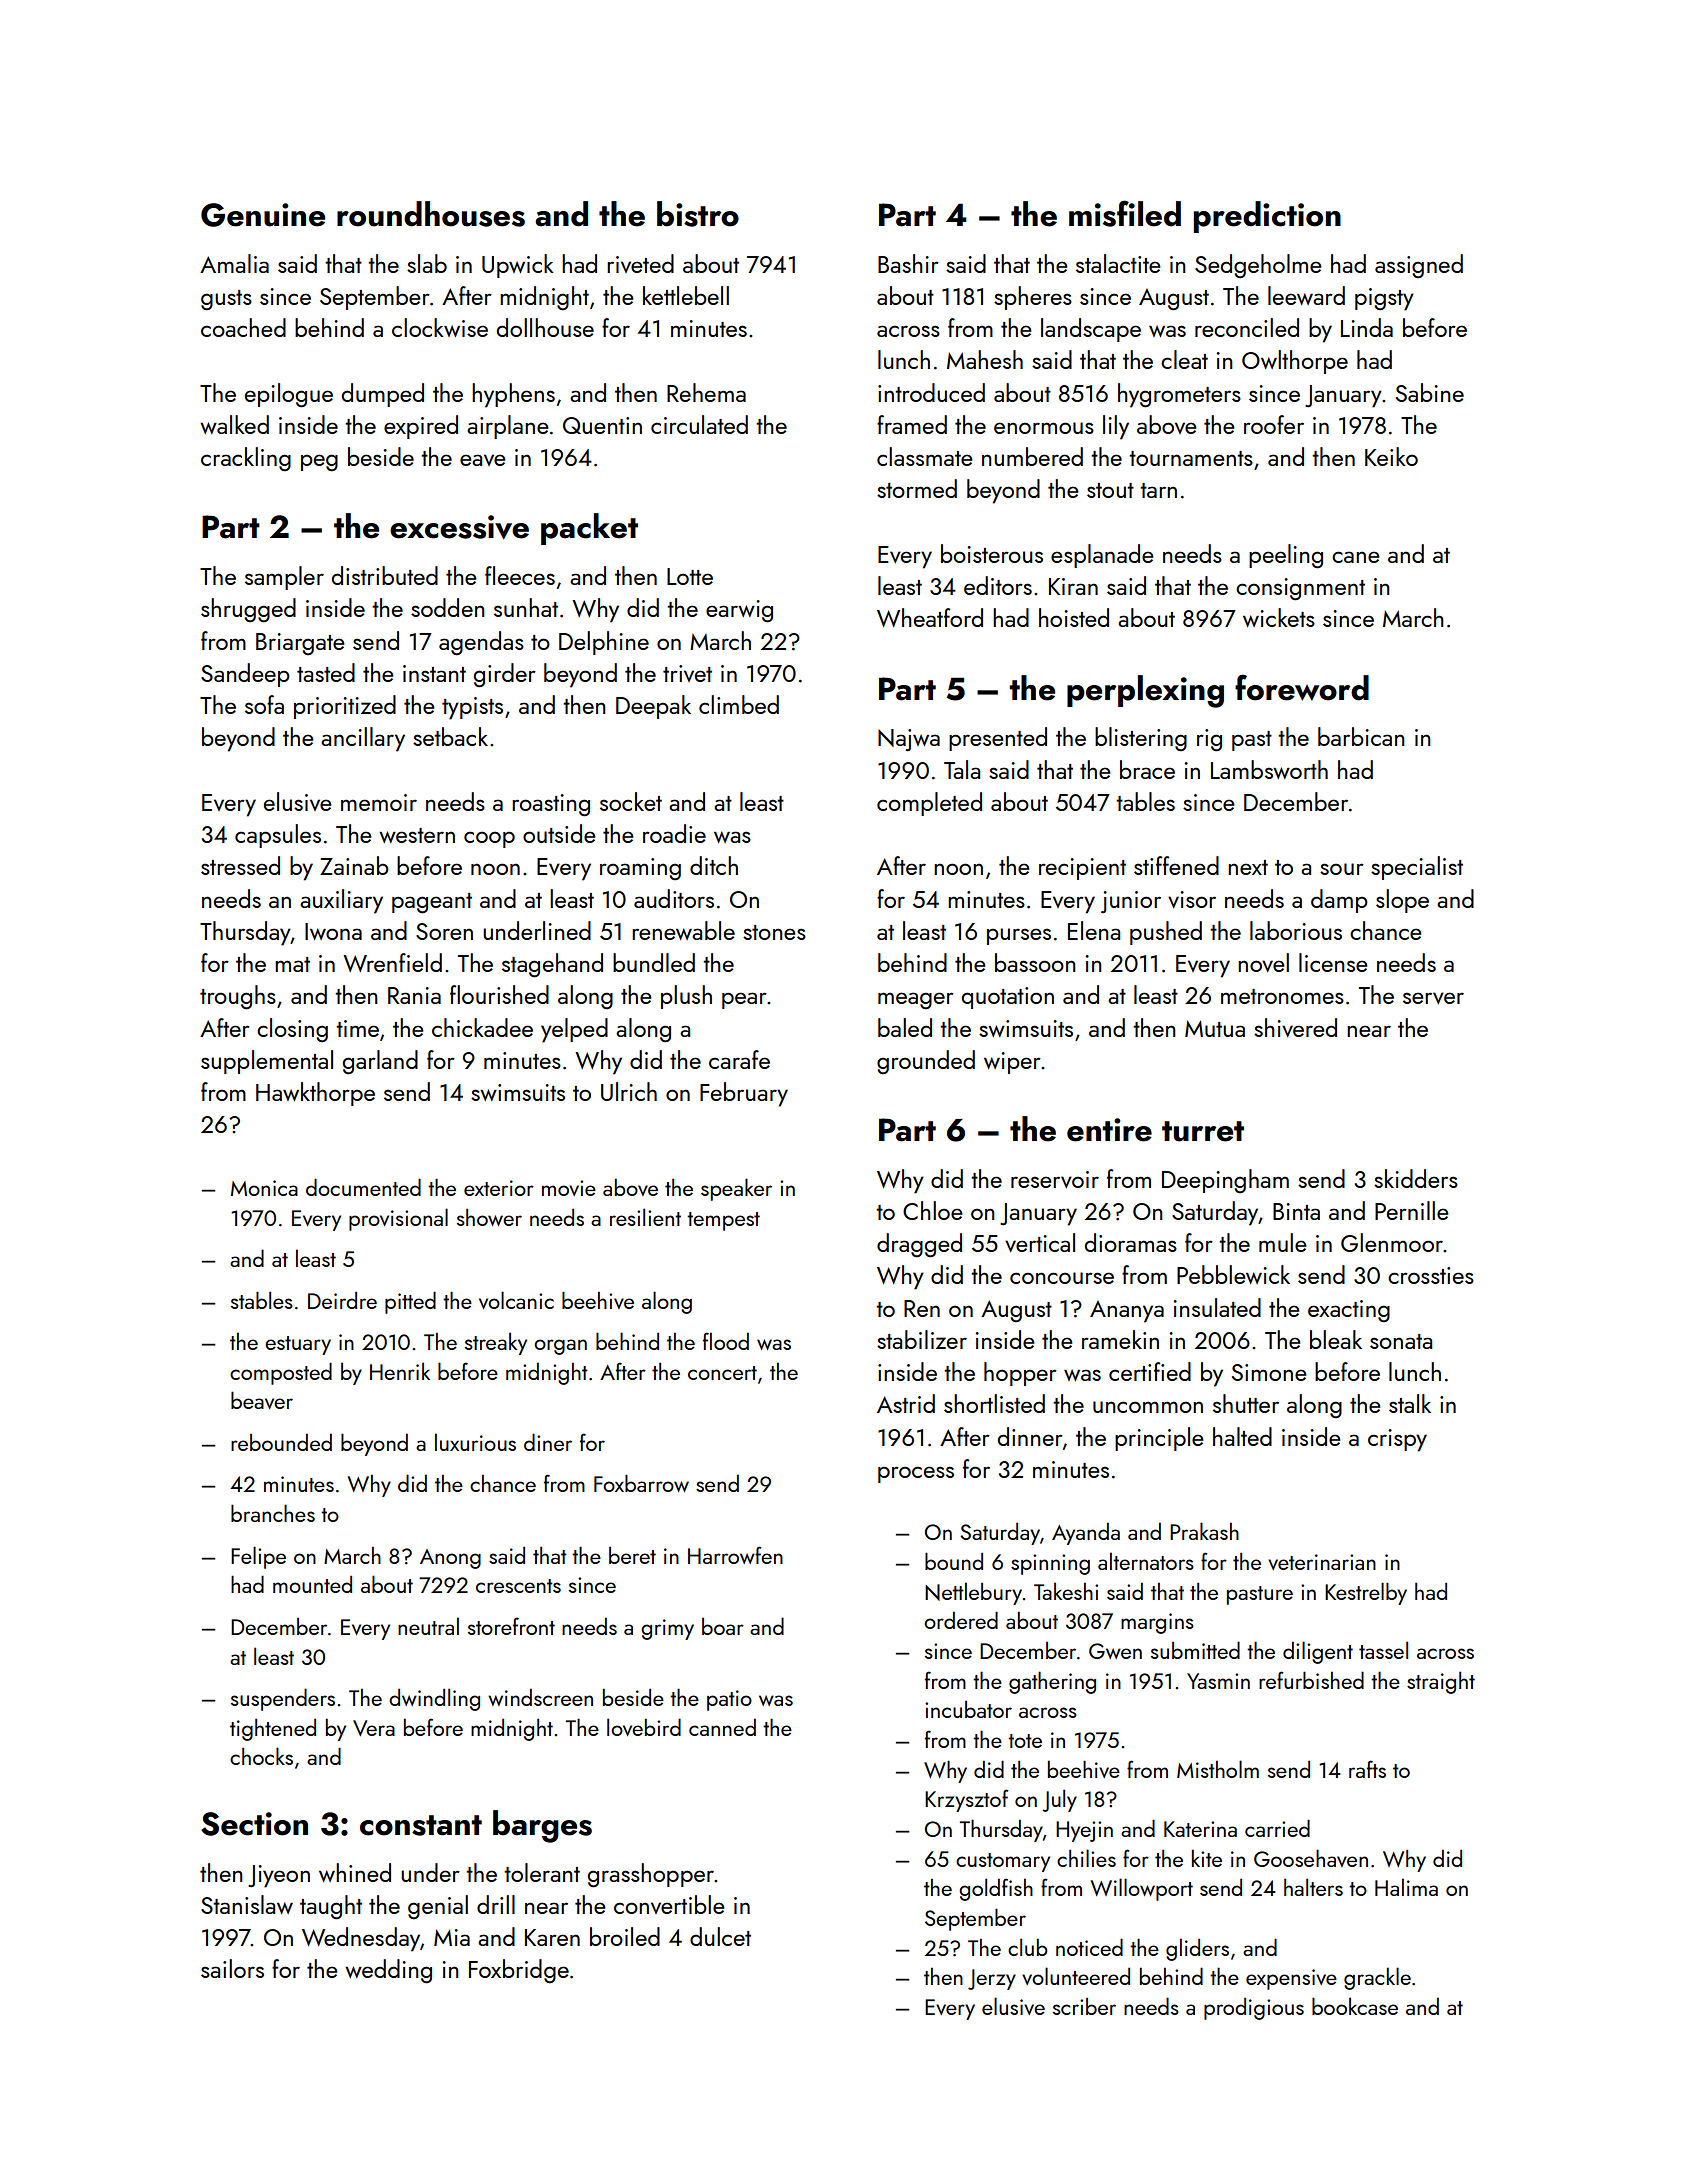 Image resolution: width=1683 pixels, height=2178 pixels. Describe the element at coordinates (1247, 327) in the screenshot. I see `reconciled` at that location.
